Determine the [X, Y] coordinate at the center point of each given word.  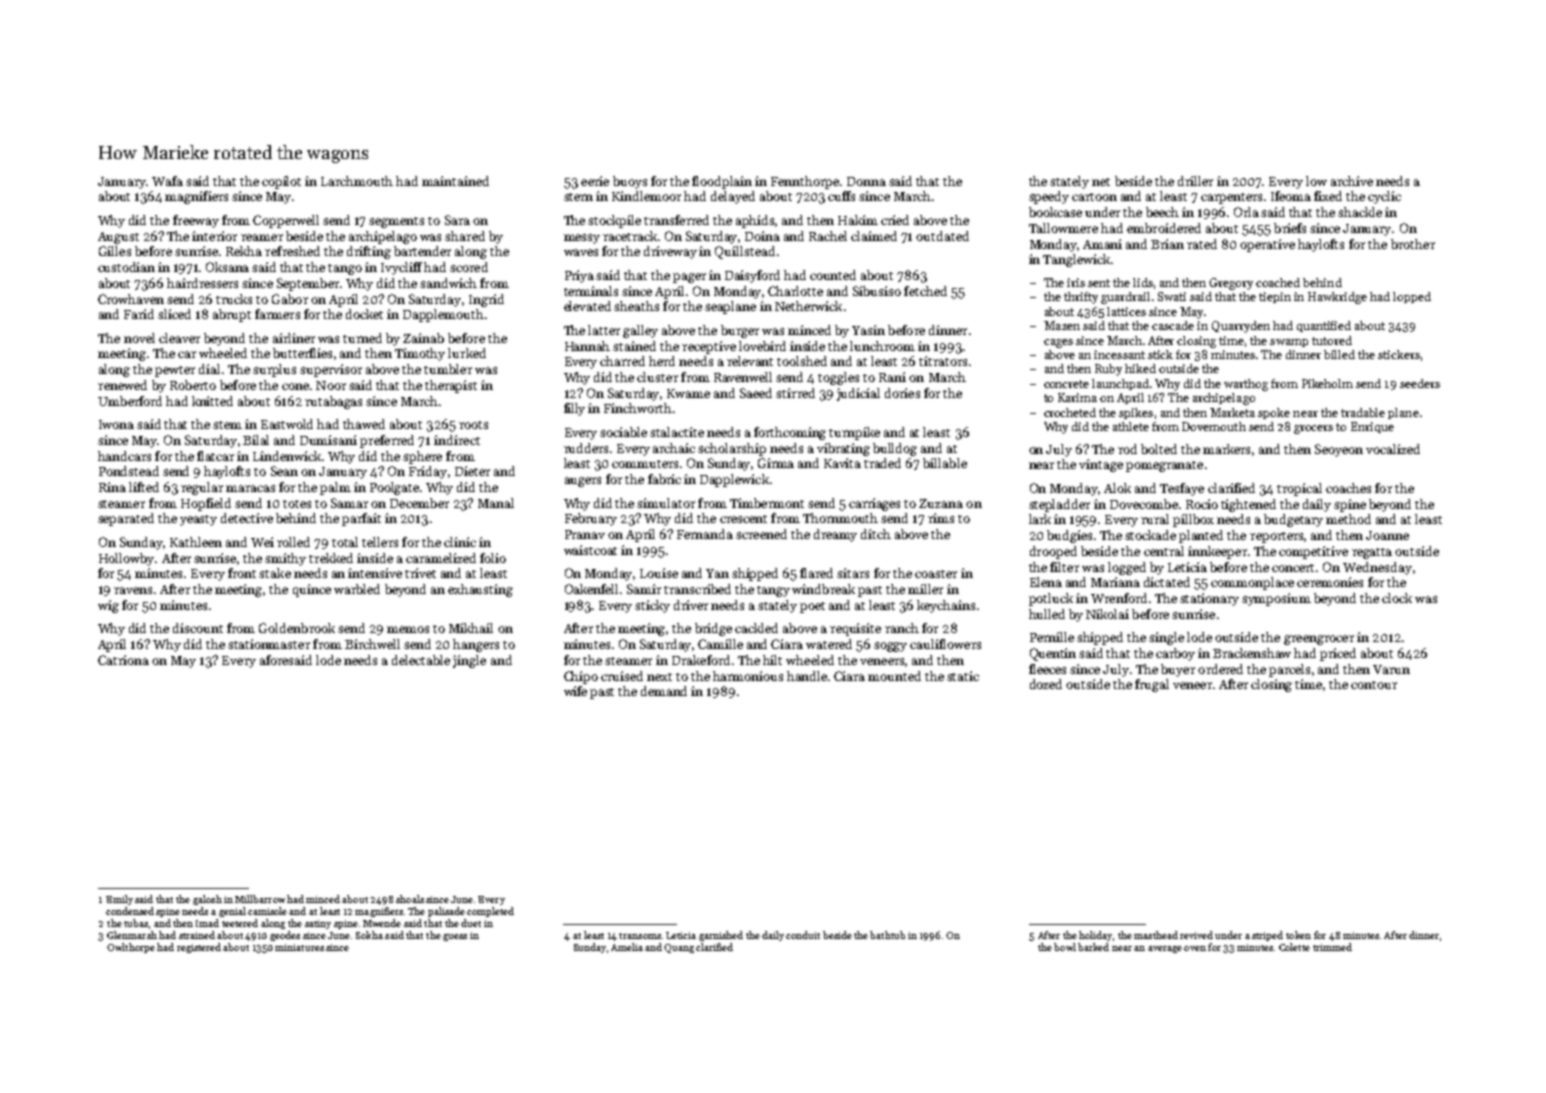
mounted [894, 676]
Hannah [587, 346]
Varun [1391, 669]
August [118, 238]
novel [139, 338]
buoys [630, 182]
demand [664, 691]
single [1166, 638]
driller [1195, 181]
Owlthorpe [131, 948]
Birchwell [372, 644]
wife [575, 691]
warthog [1246, 385]
